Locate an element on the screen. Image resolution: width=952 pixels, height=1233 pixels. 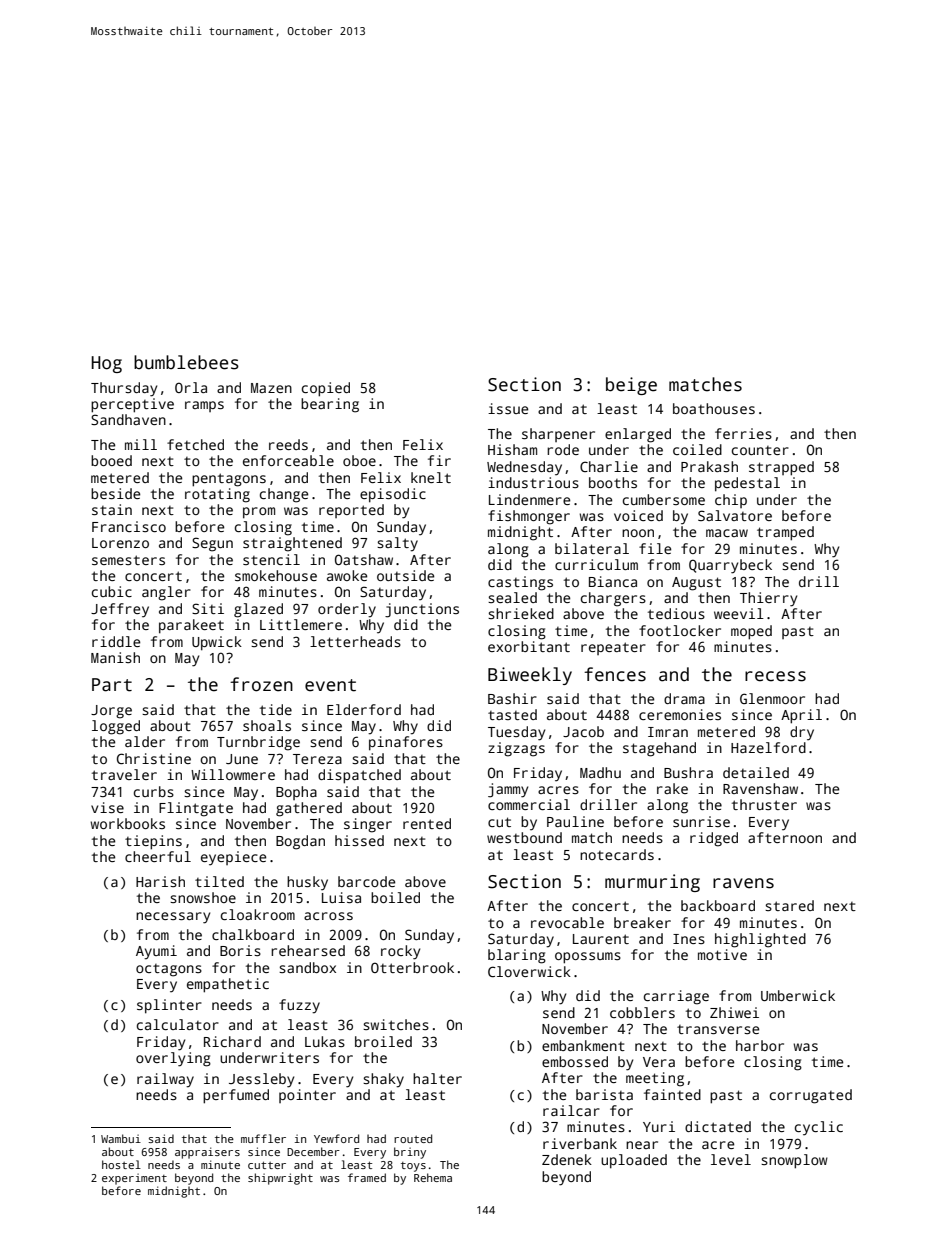
Wambui is located at coordinates (121, 1138).
